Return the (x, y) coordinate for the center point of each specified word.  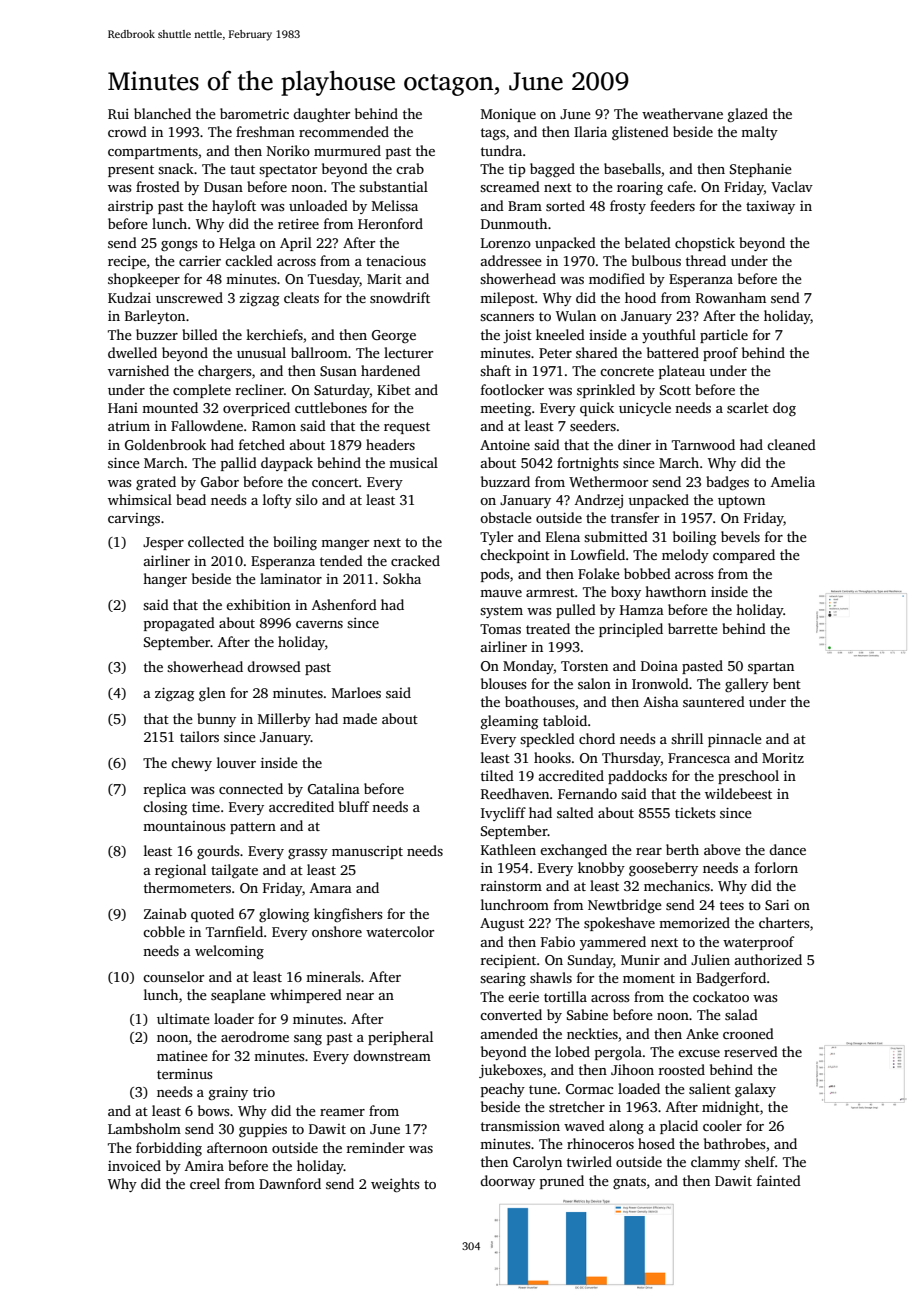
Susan (338, 371)
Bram (525, 206)
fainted (779, 1180)
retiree (298, 224)
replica (165, 790)
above (722, 849)
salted (575, 812)
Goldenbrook (165, 444)
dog (784, 409)
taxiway (770, 207)
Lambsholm (144, 1128)
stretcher (577, 1106)
